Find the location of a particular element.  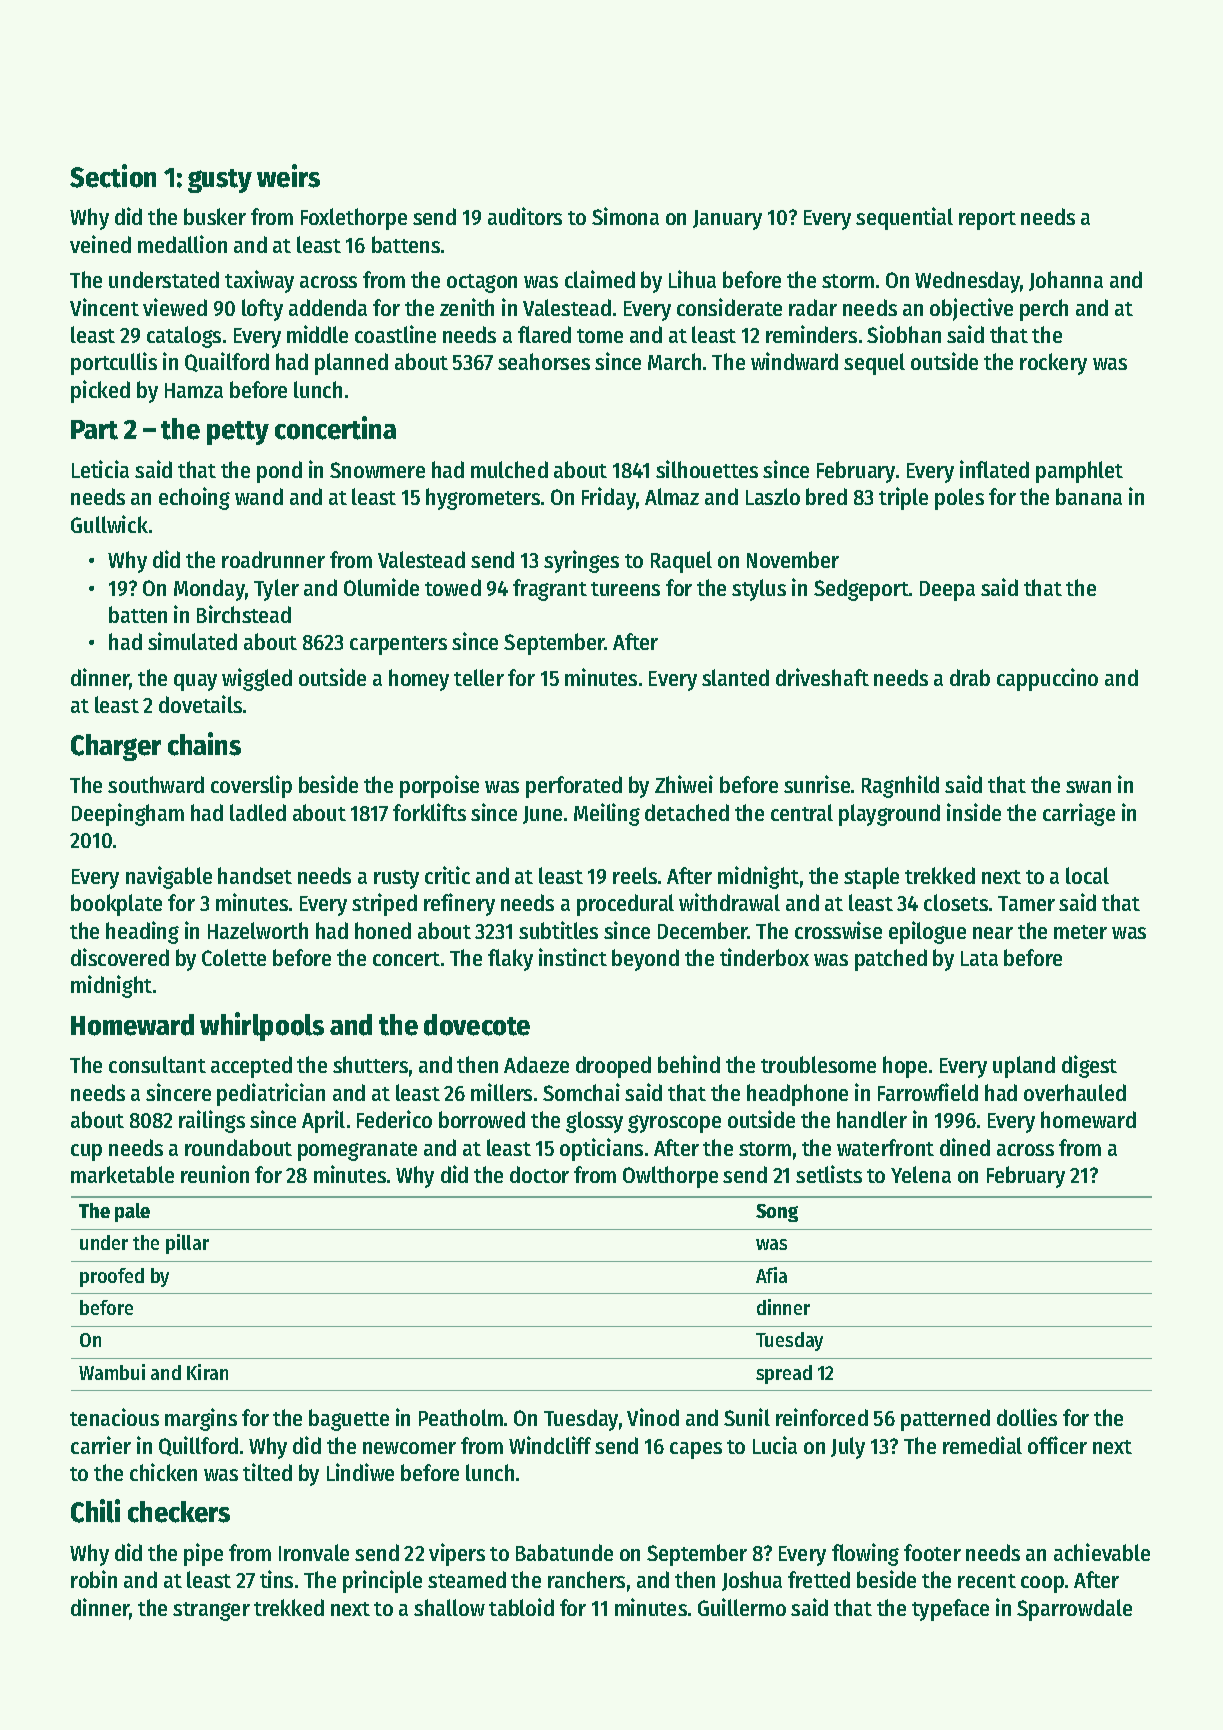

cappuccino is located at coordinates (1047, 679).
